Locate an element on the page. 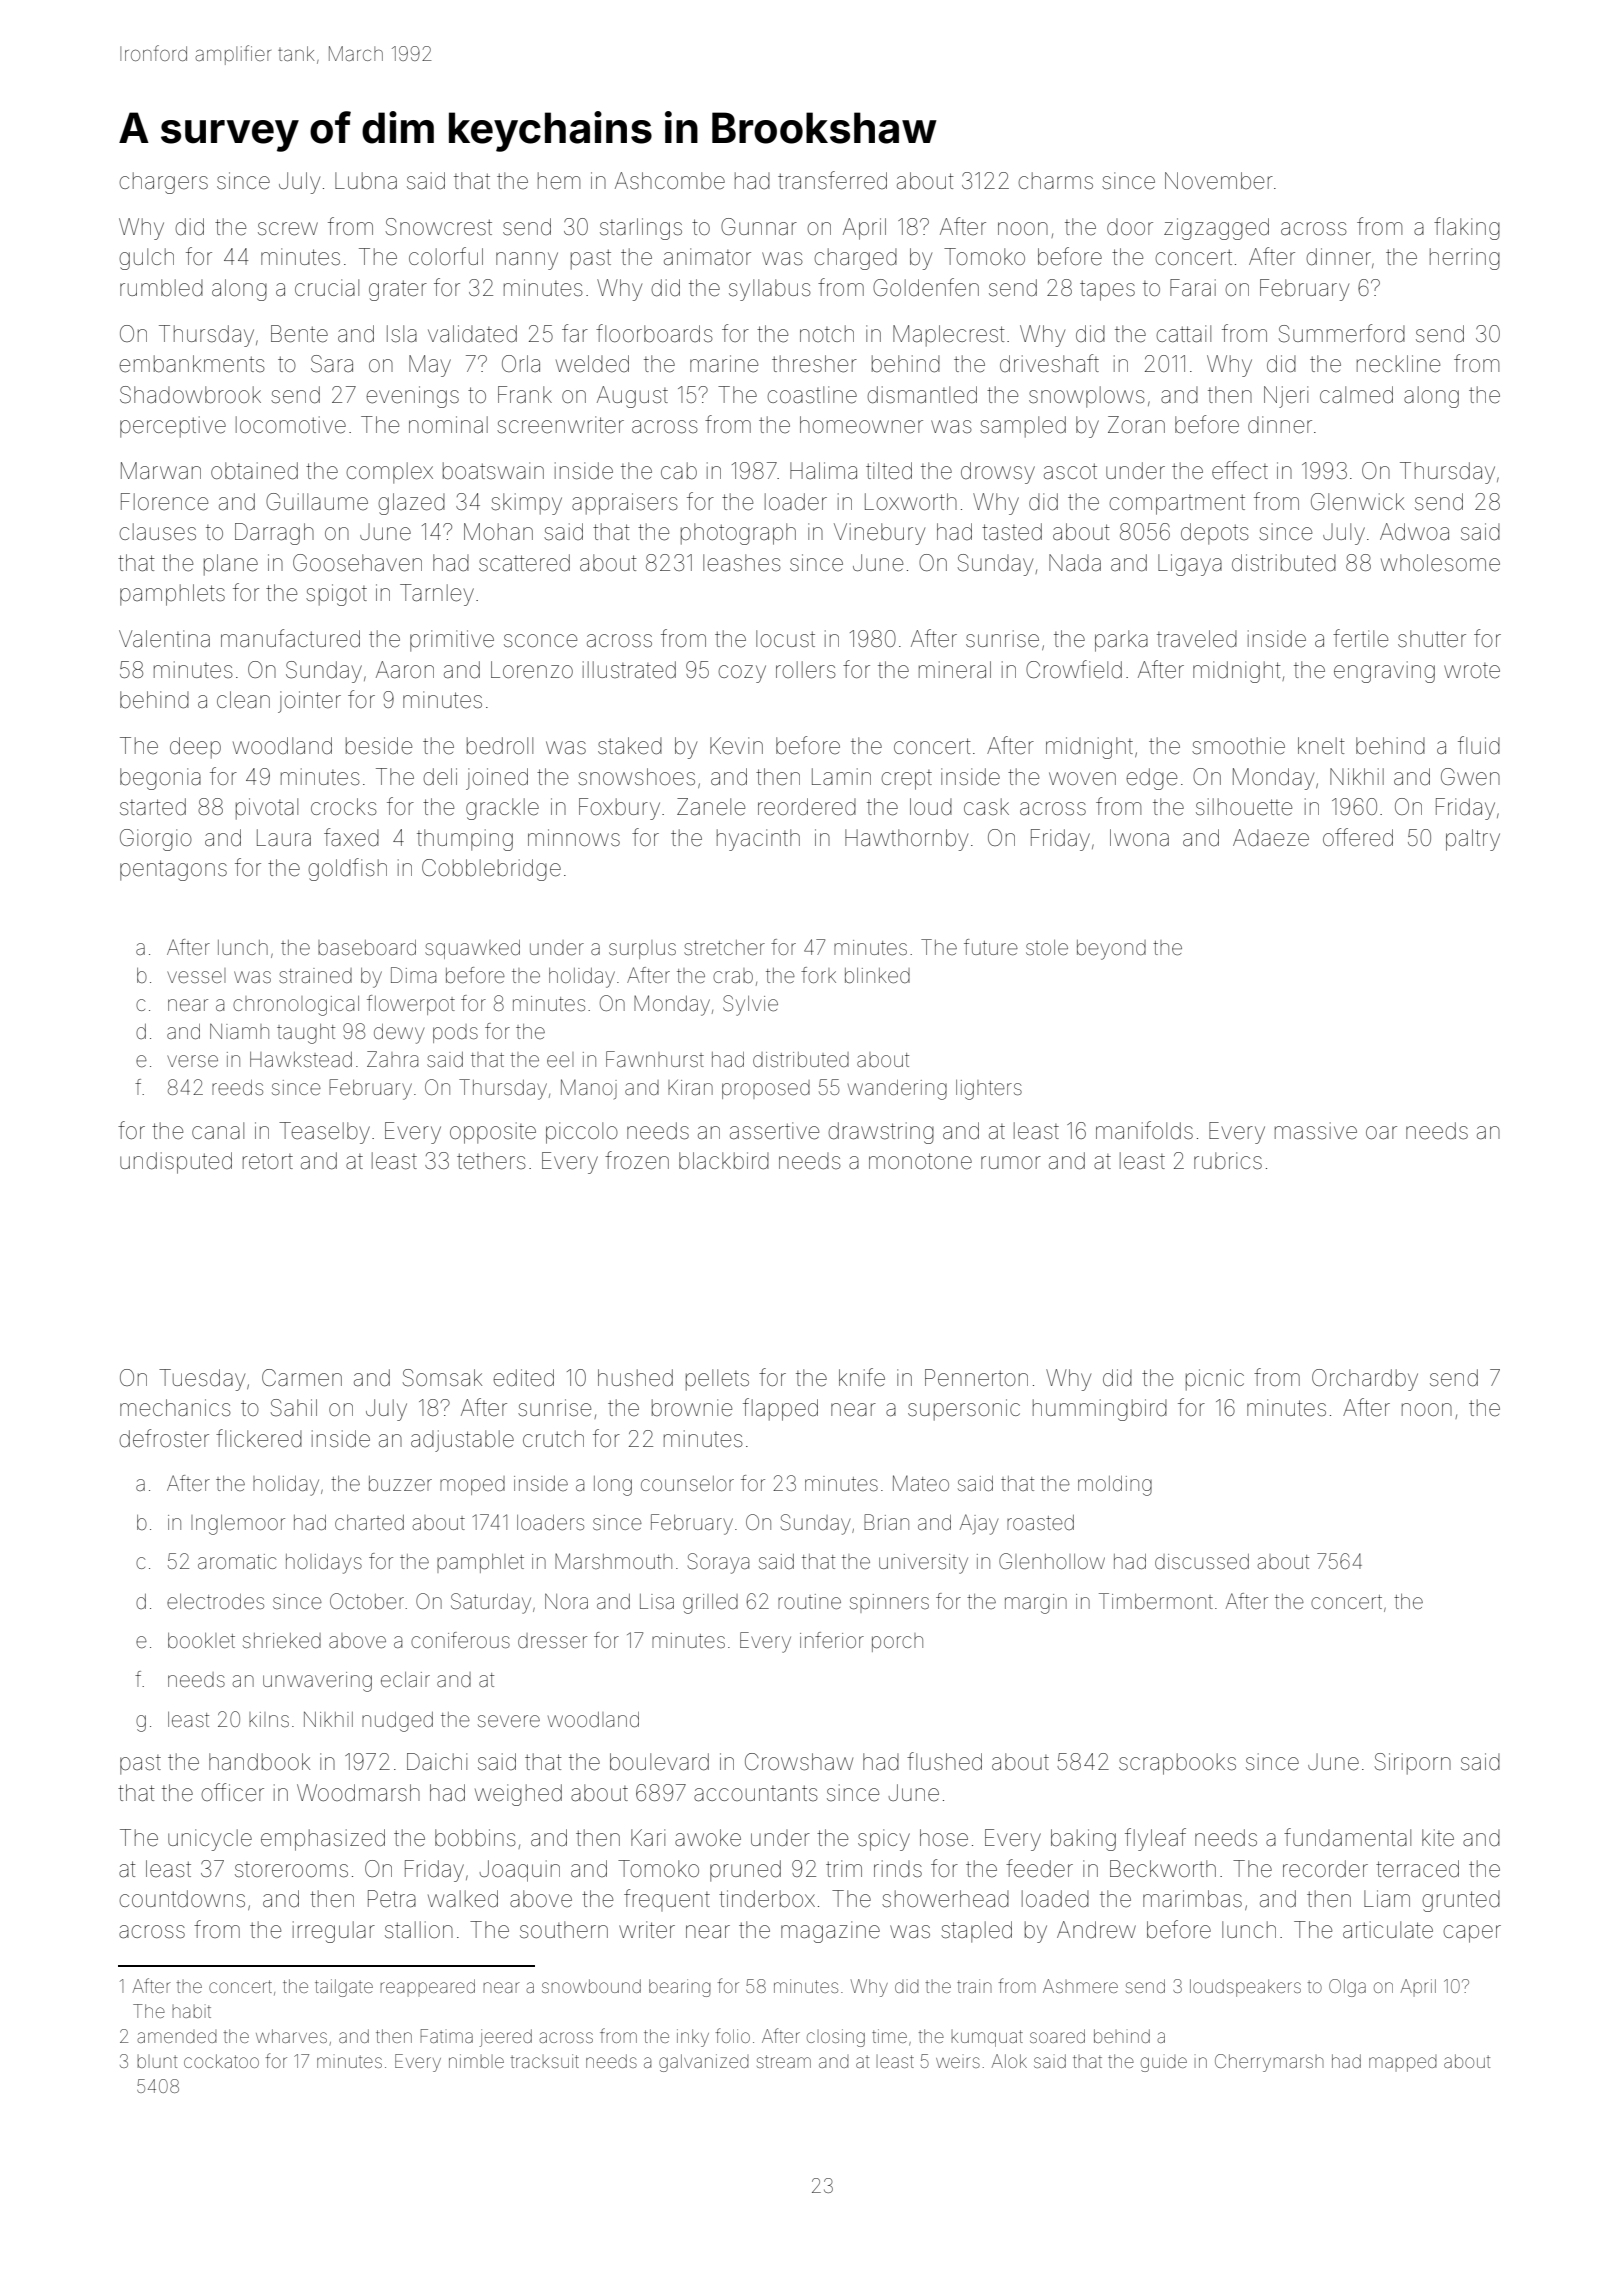 The height and width of the image is (2292, 1620). Lubna is located at coordinates (366, 181).
